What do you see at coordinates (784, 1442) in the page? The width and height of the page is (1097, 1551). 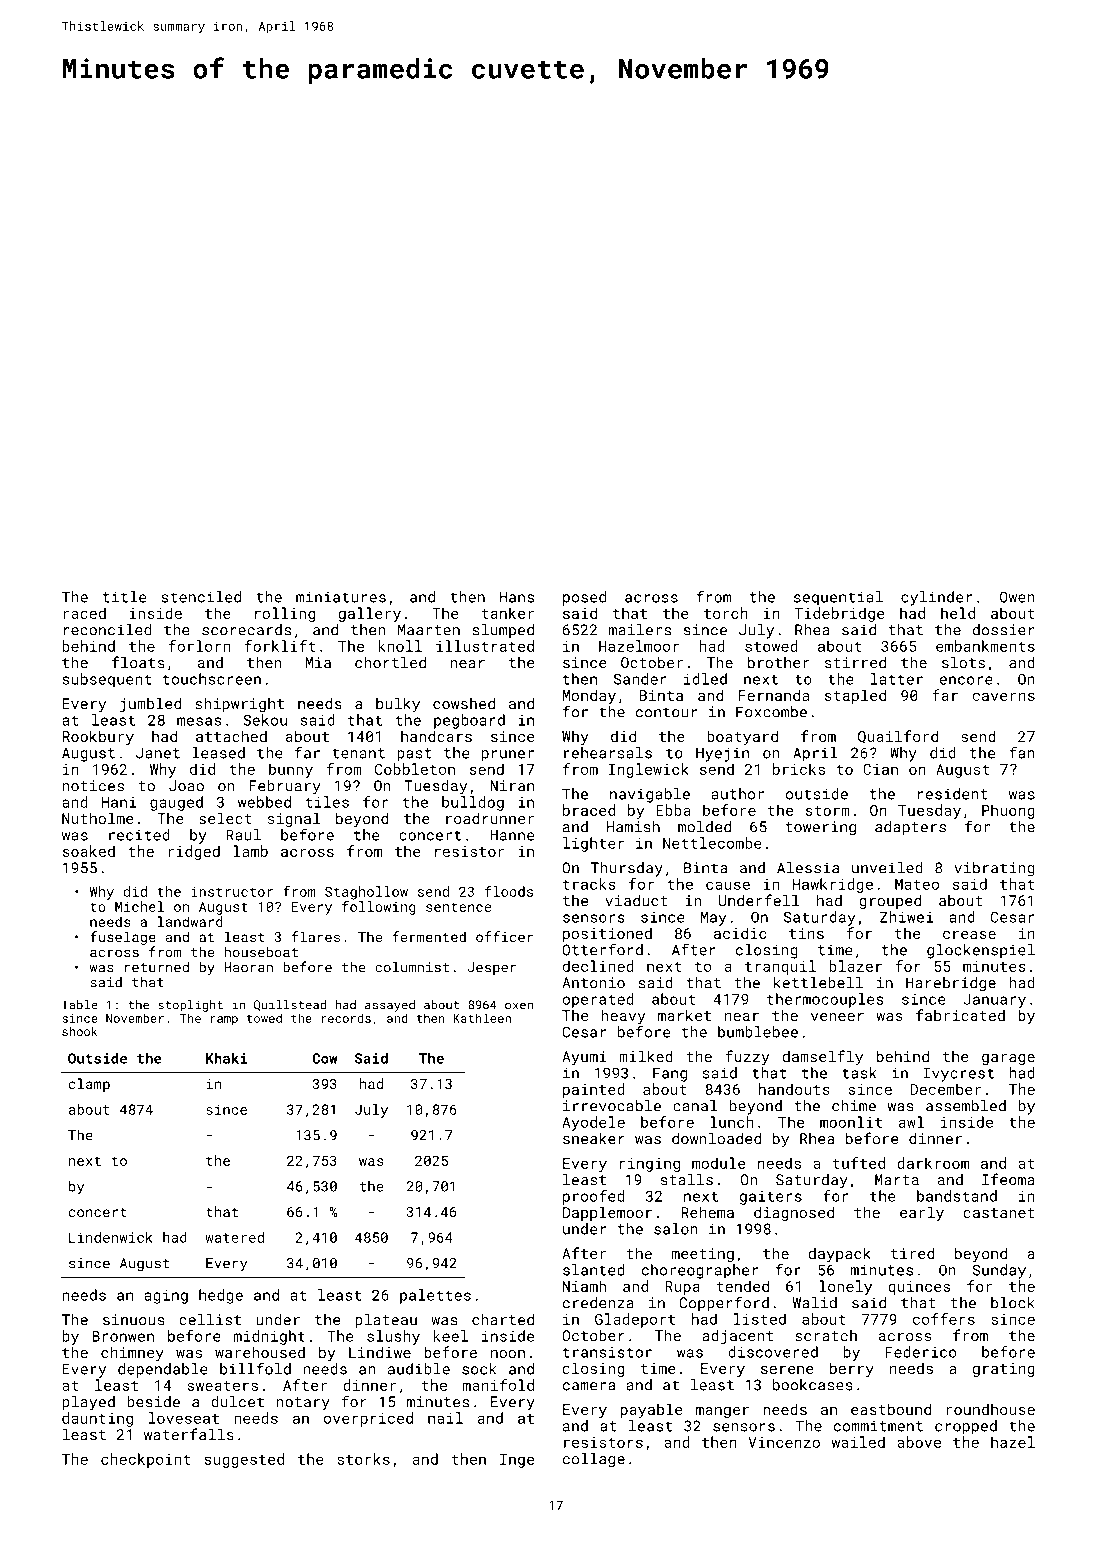 I see `Vincenzo` at bounding box center [784, 1442].
